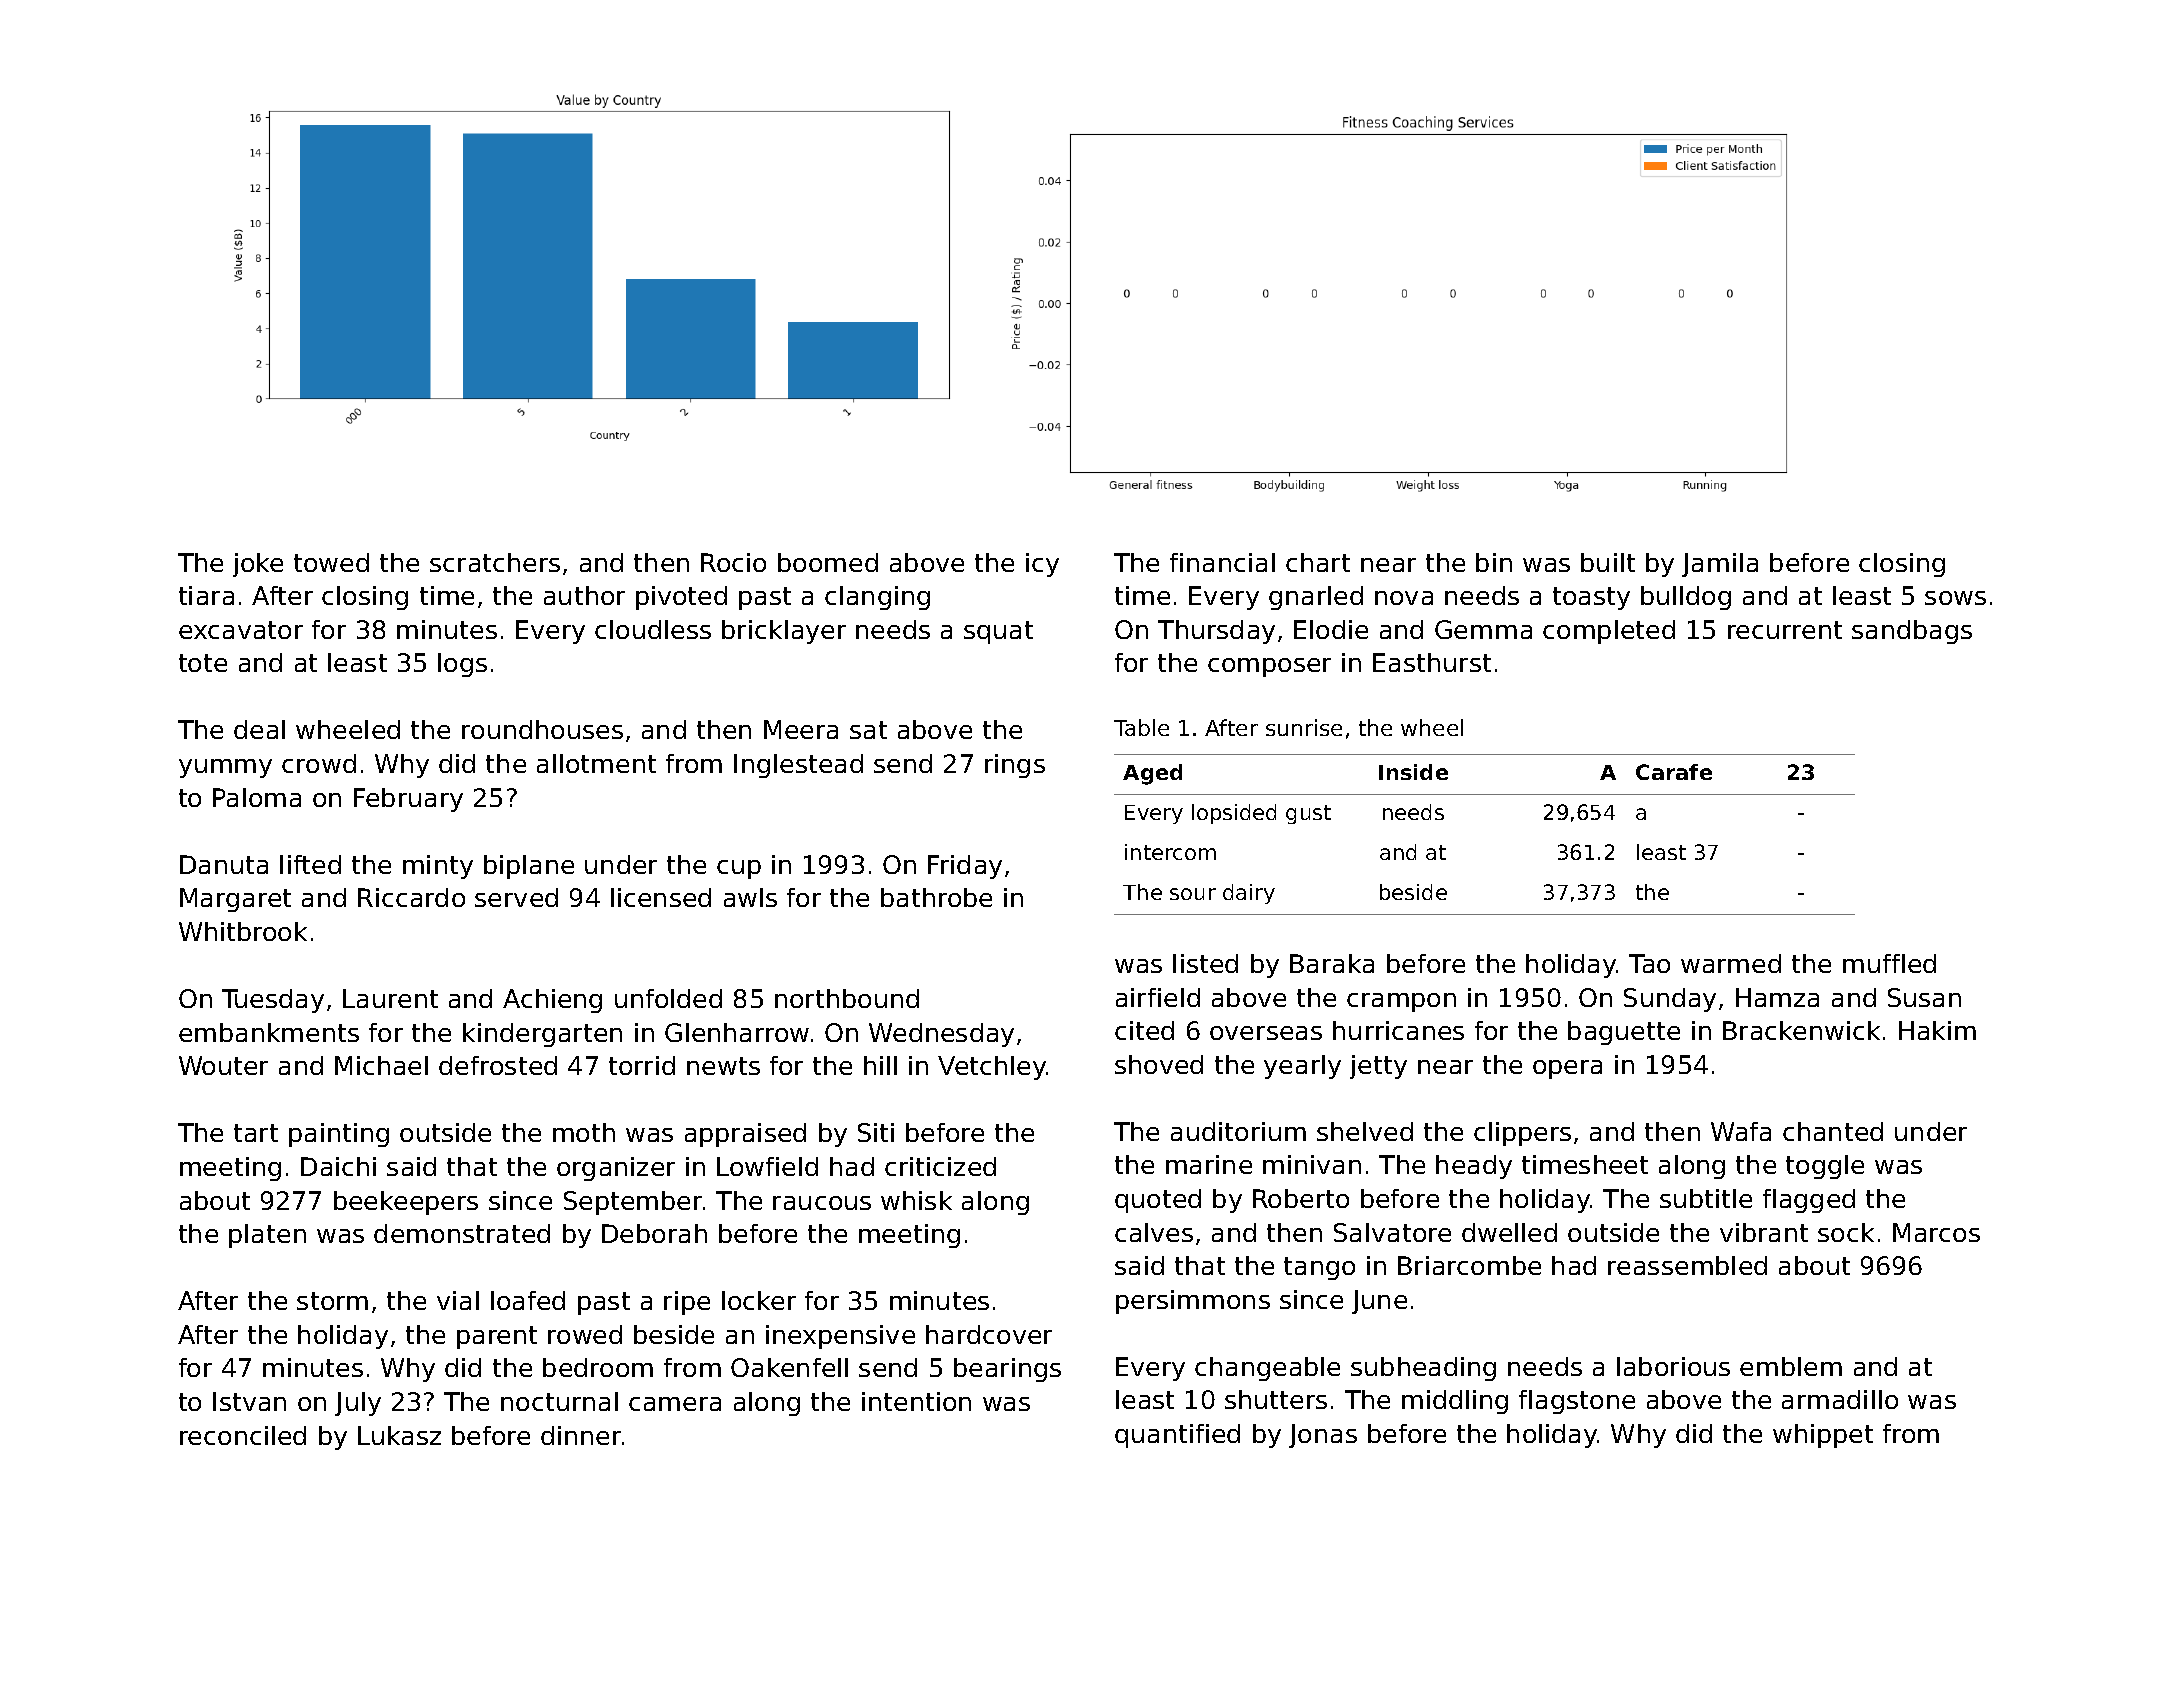 This screenshot has width=2178, height=1683. I want to click on Lukasz, so click(399, 1435).
